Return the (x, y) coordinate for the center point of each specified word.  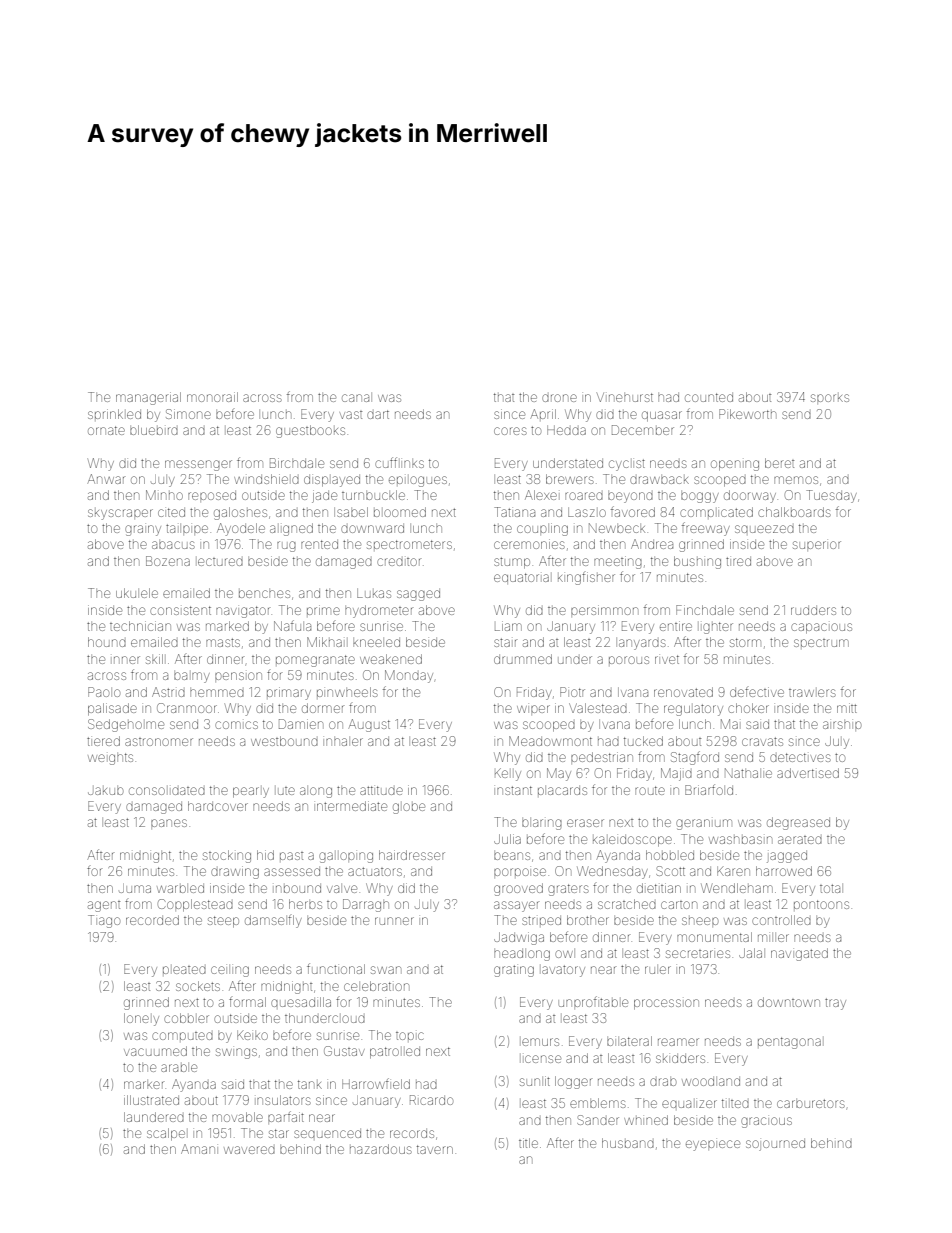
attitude (381, 790)
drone (559, 398)
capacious (821, 628)
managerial (148, 398)
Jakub (106, 791)
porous (629, 660)
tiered (103, 741)
